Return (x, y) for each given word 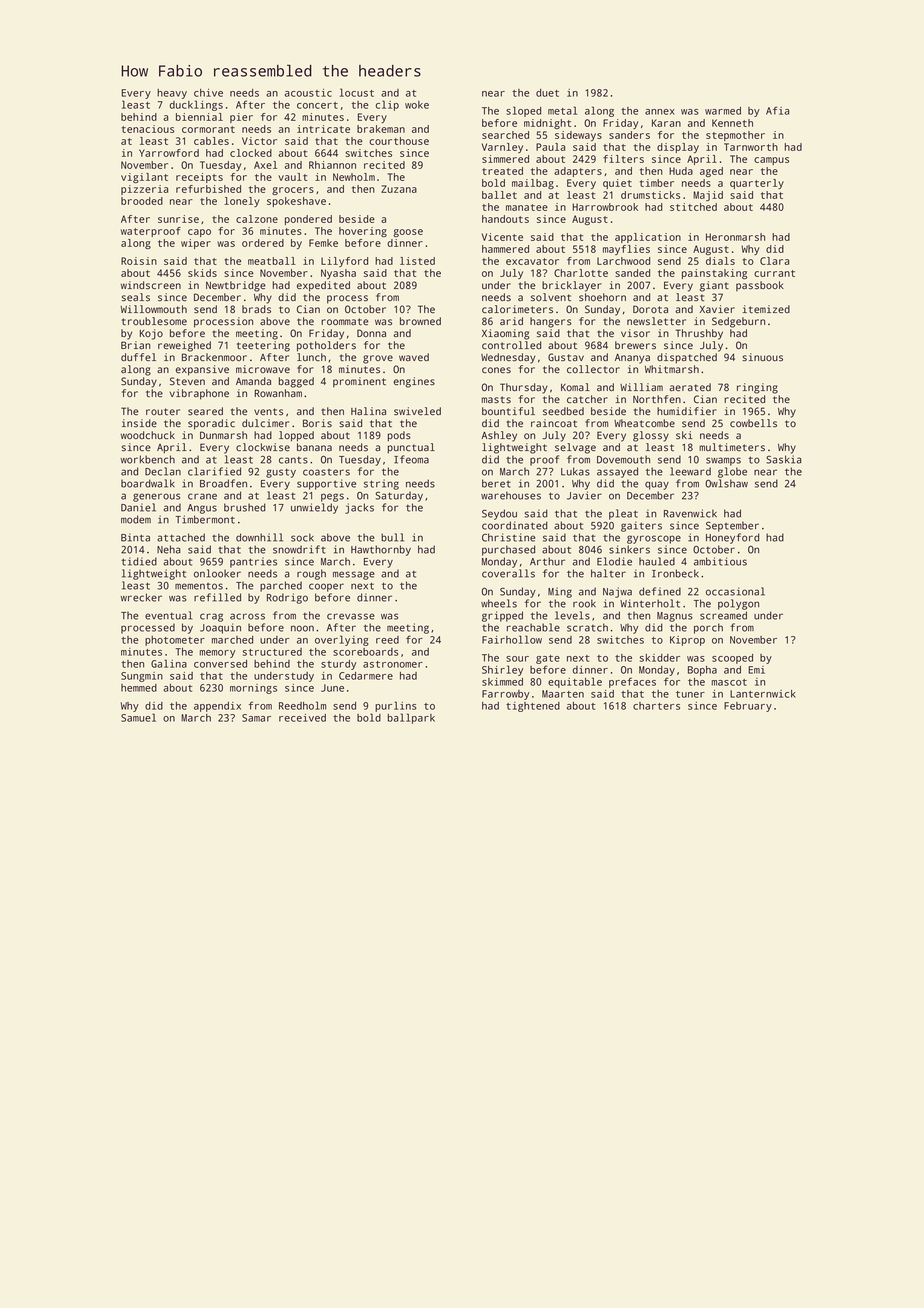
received (302, 718)
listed (417, 261)
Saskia (784, 459)
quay (657, 485)
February (748, 707)
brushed (245, 507)
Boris (317, 423)
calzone (257, 219)
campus (771, 161)
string (381, 484)
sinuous (762, 357)
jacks (359, 508)
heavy (172, 94)
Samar (256, 718)
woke (417, 105)
